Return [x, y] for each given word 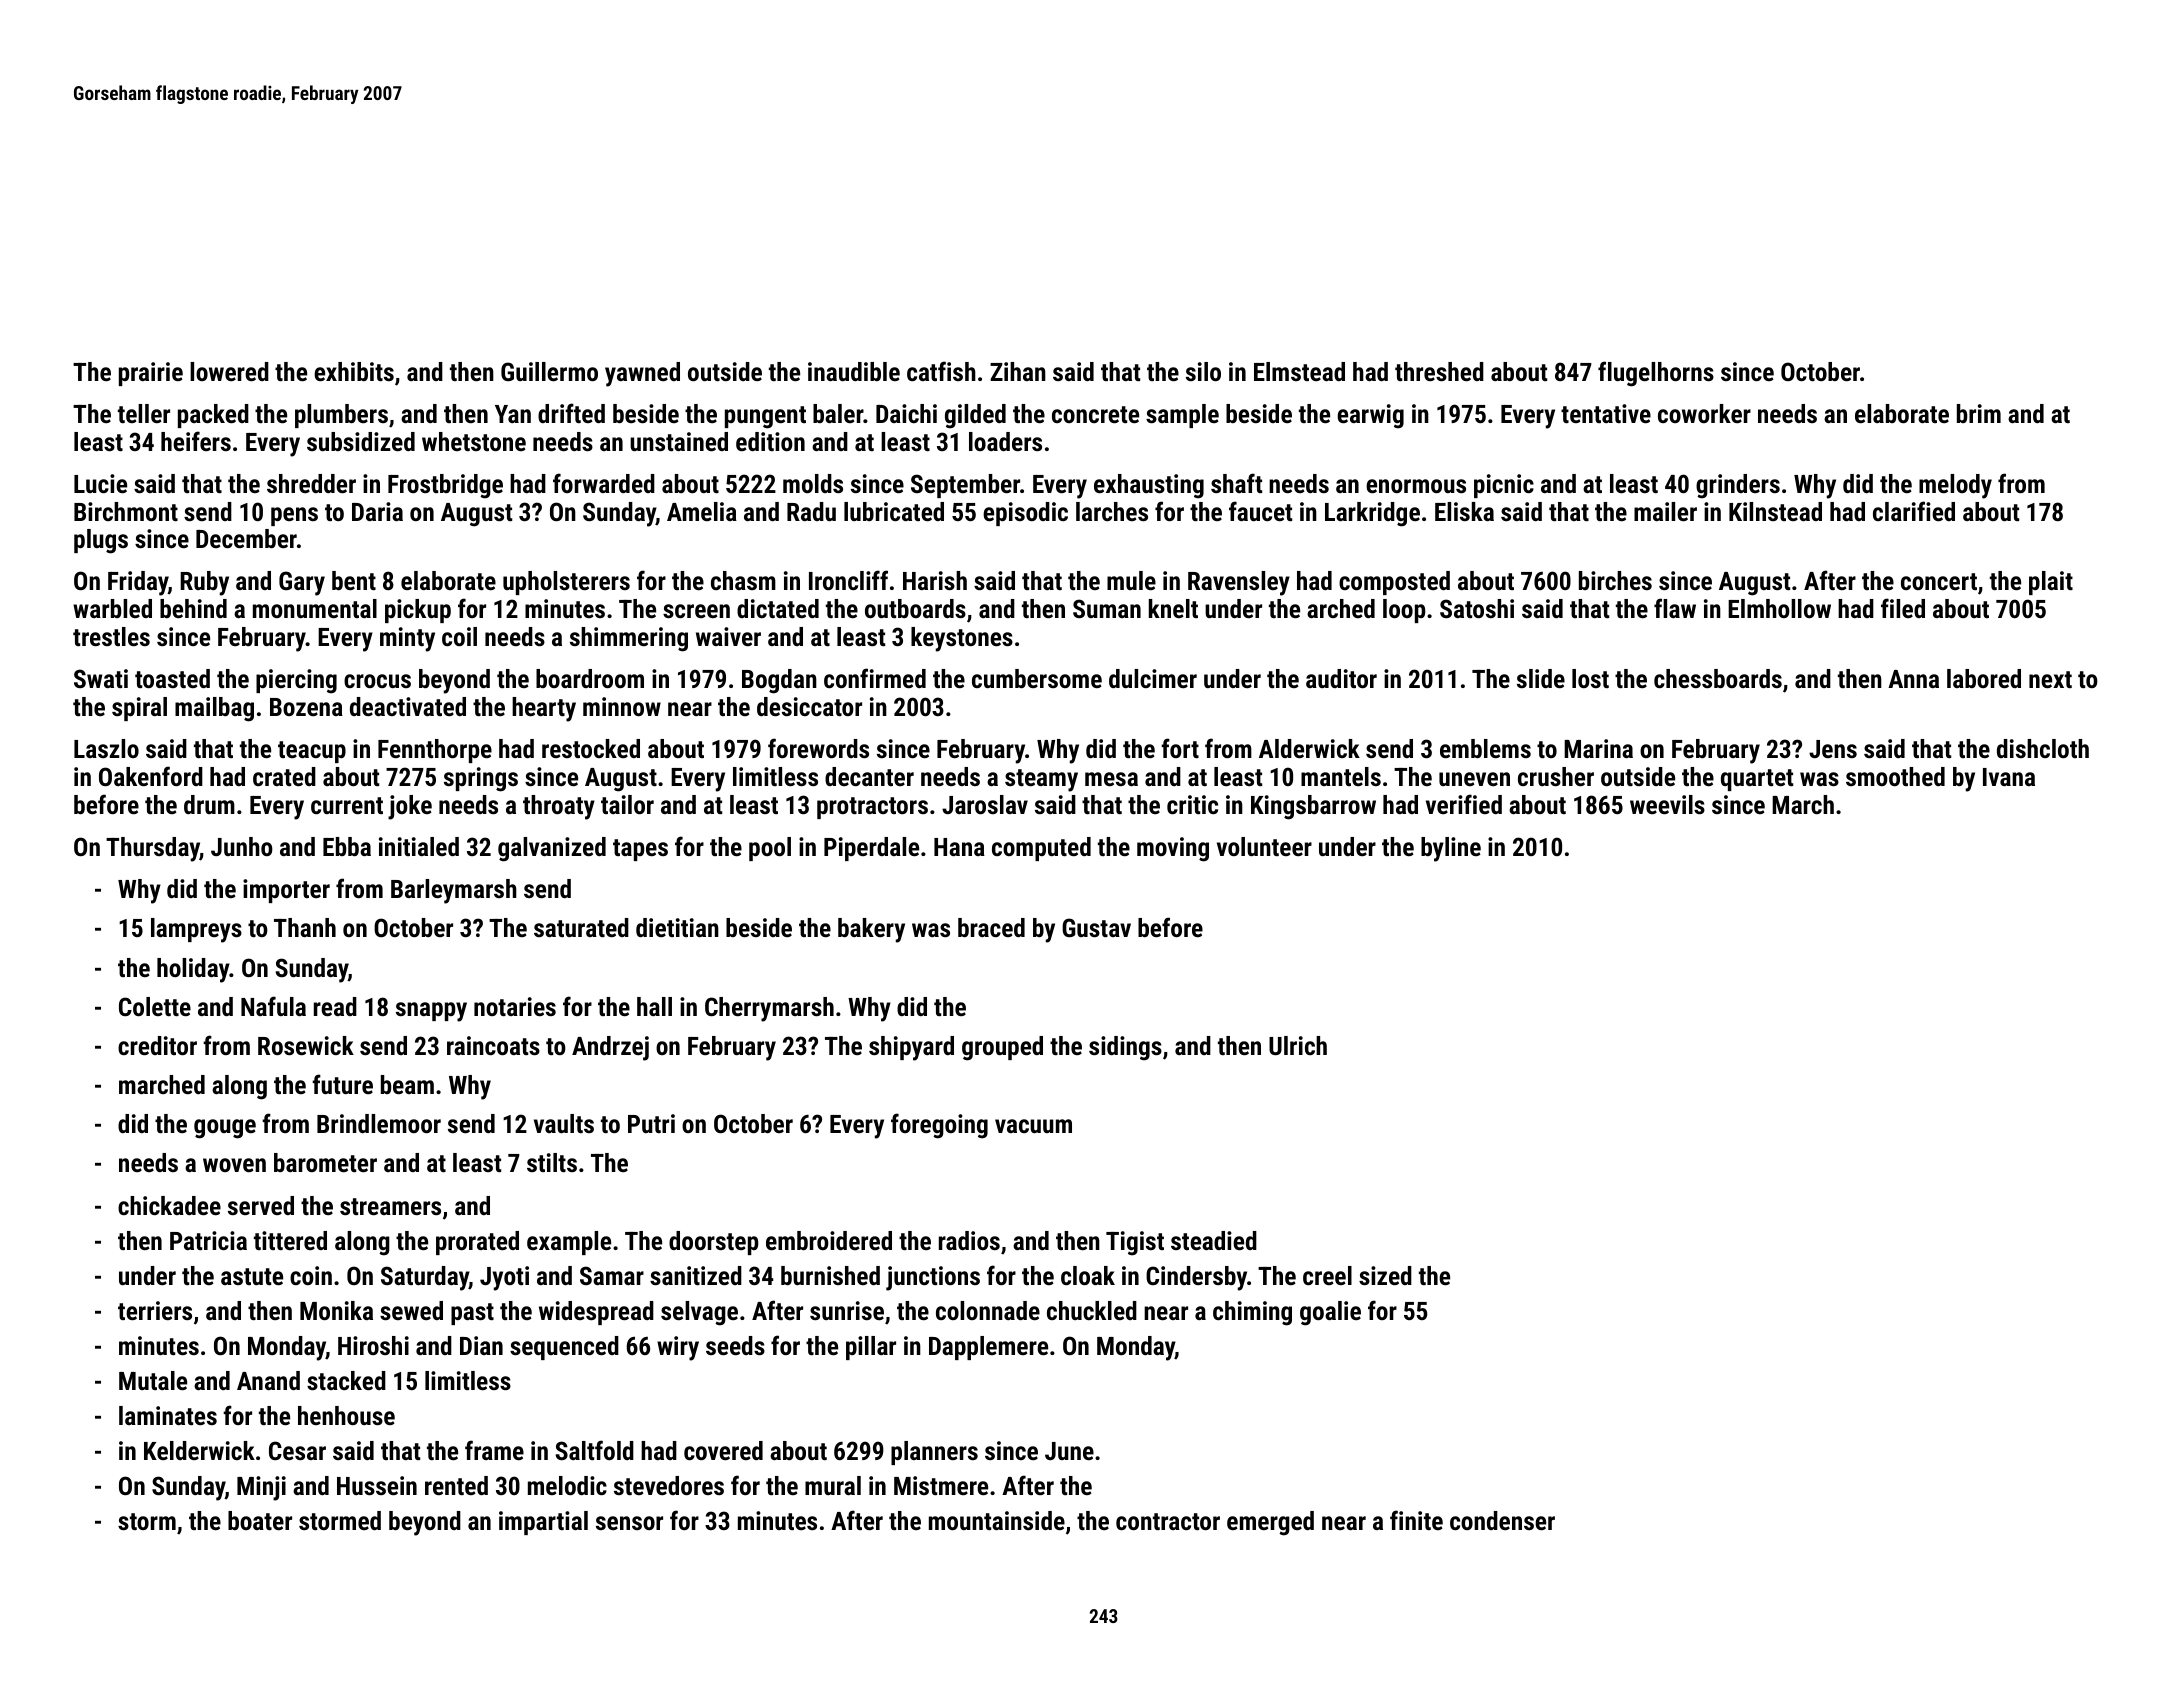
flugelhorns [1656, 374]
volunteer [1264, 846]
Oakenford [151, 776]
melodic [567, 1485]
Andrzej [610, 1048]
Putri [651, 1123]
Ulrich [1298, 1045]
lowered [229, 371]
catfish [941, 371]
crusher [1556, 776]
